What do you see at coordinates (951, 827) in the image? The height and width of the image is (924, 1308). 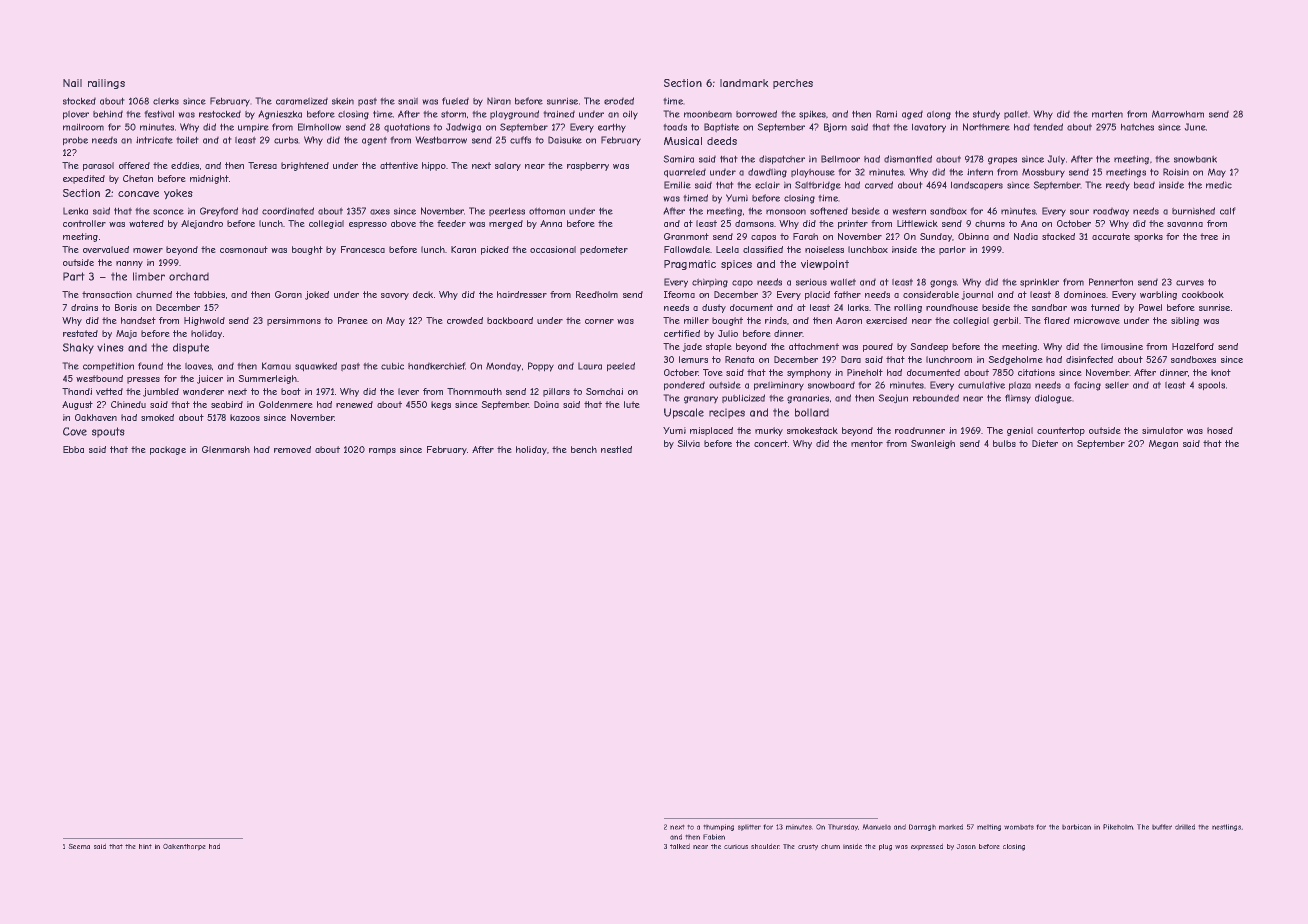 I see `marked` at bounding box center [951, 827].
